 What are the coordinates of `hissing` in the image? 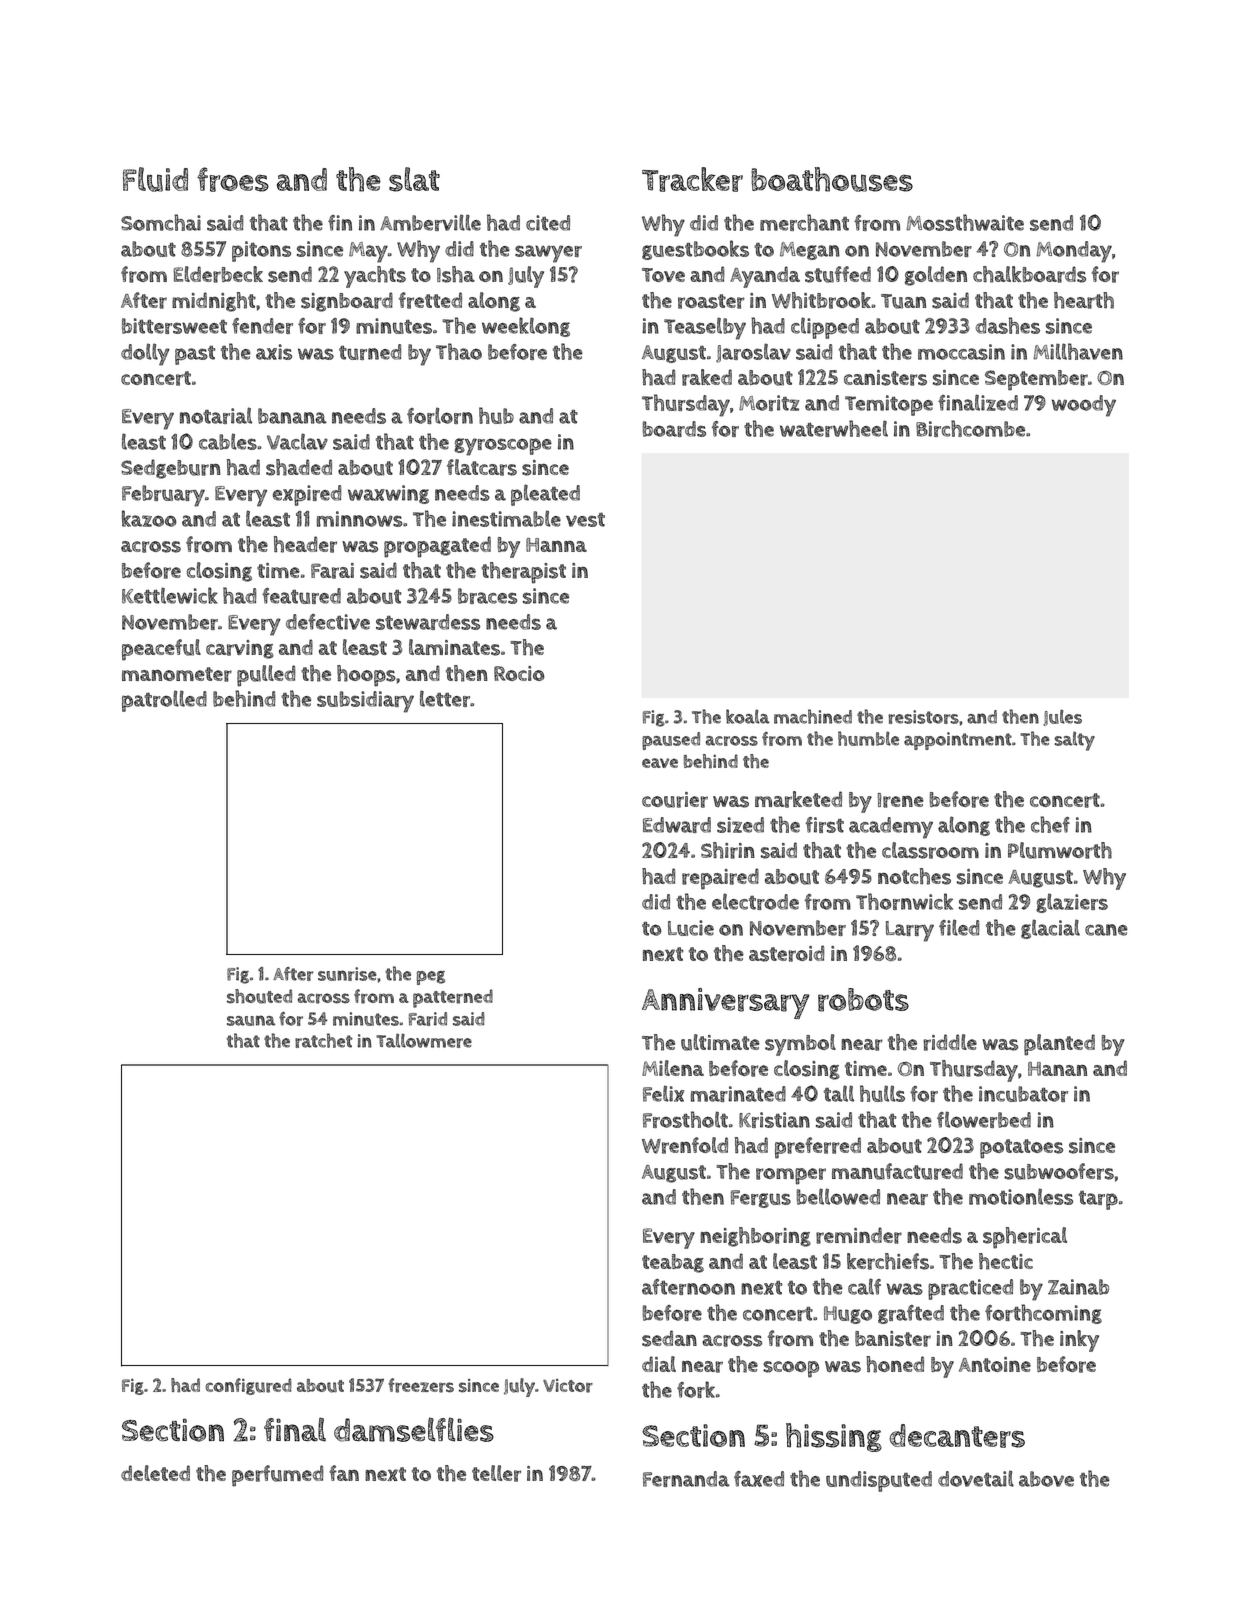 It's located at (834, 1437).
